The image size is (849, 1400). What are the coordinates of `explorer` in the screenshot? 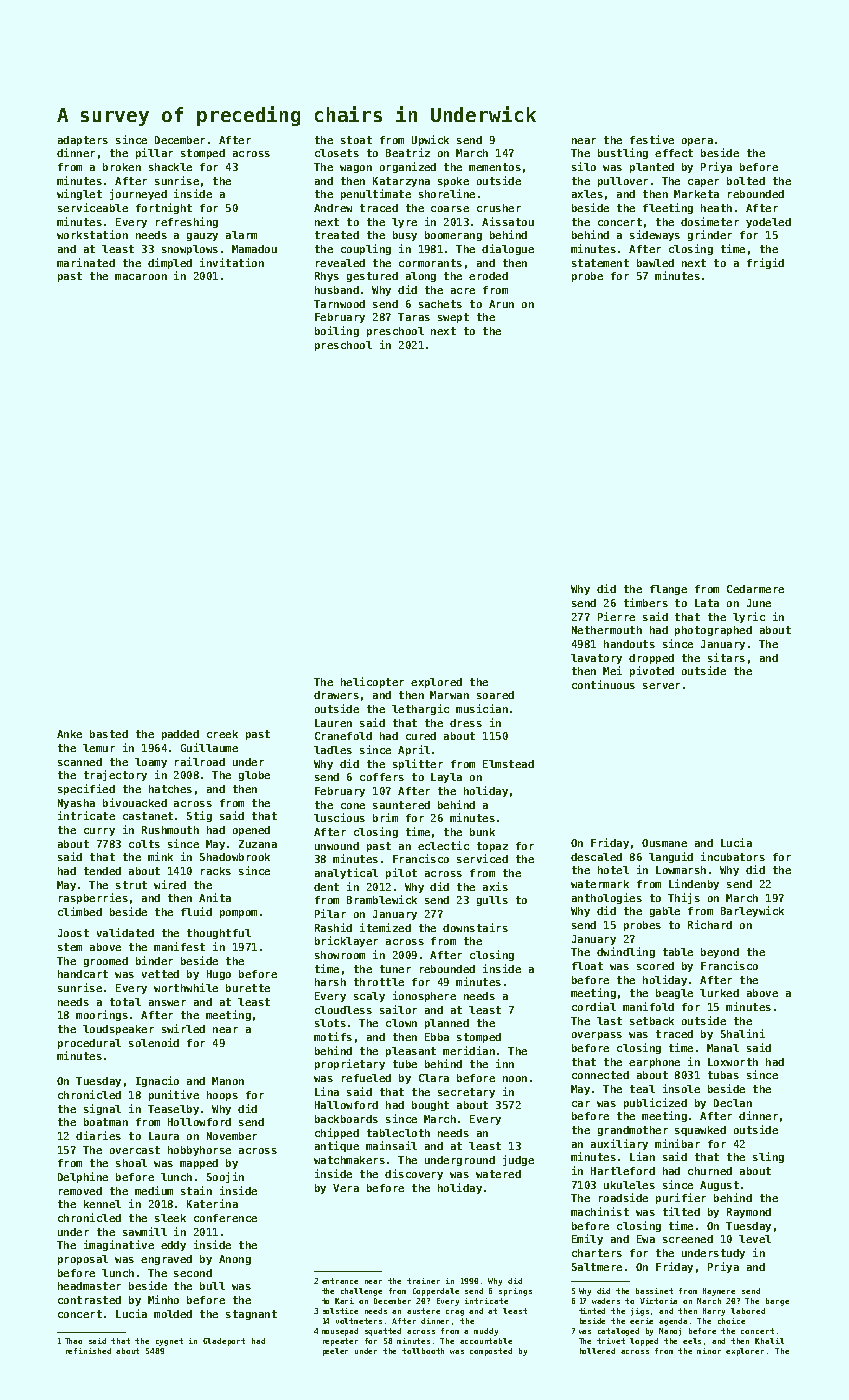 It's located at (745, 1352).
